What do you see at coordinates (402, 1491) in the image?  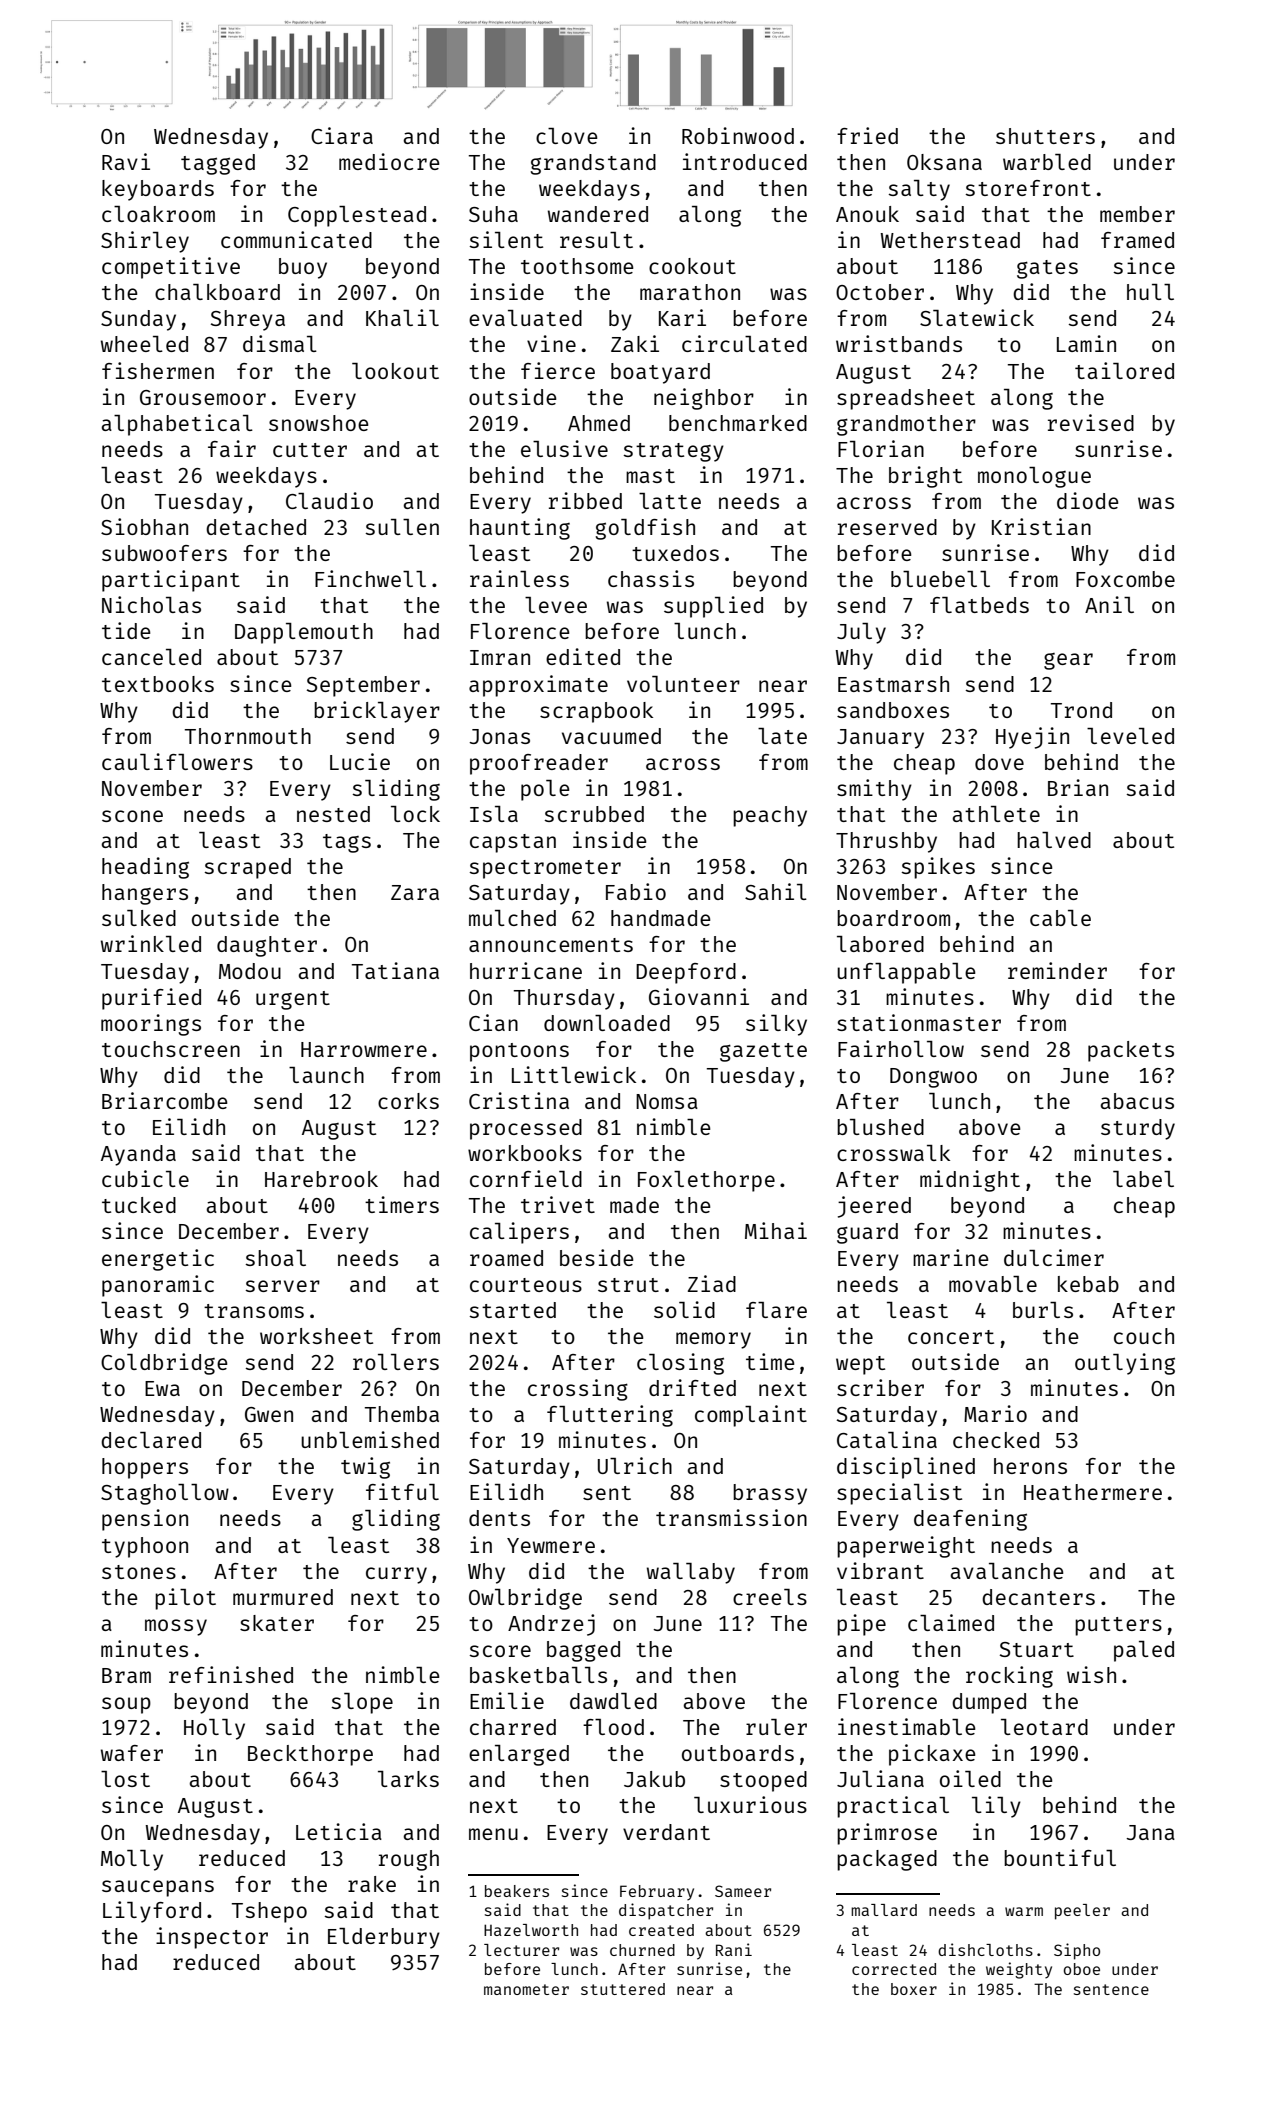 I see `fitful` at bounding box center [402, 1491].
